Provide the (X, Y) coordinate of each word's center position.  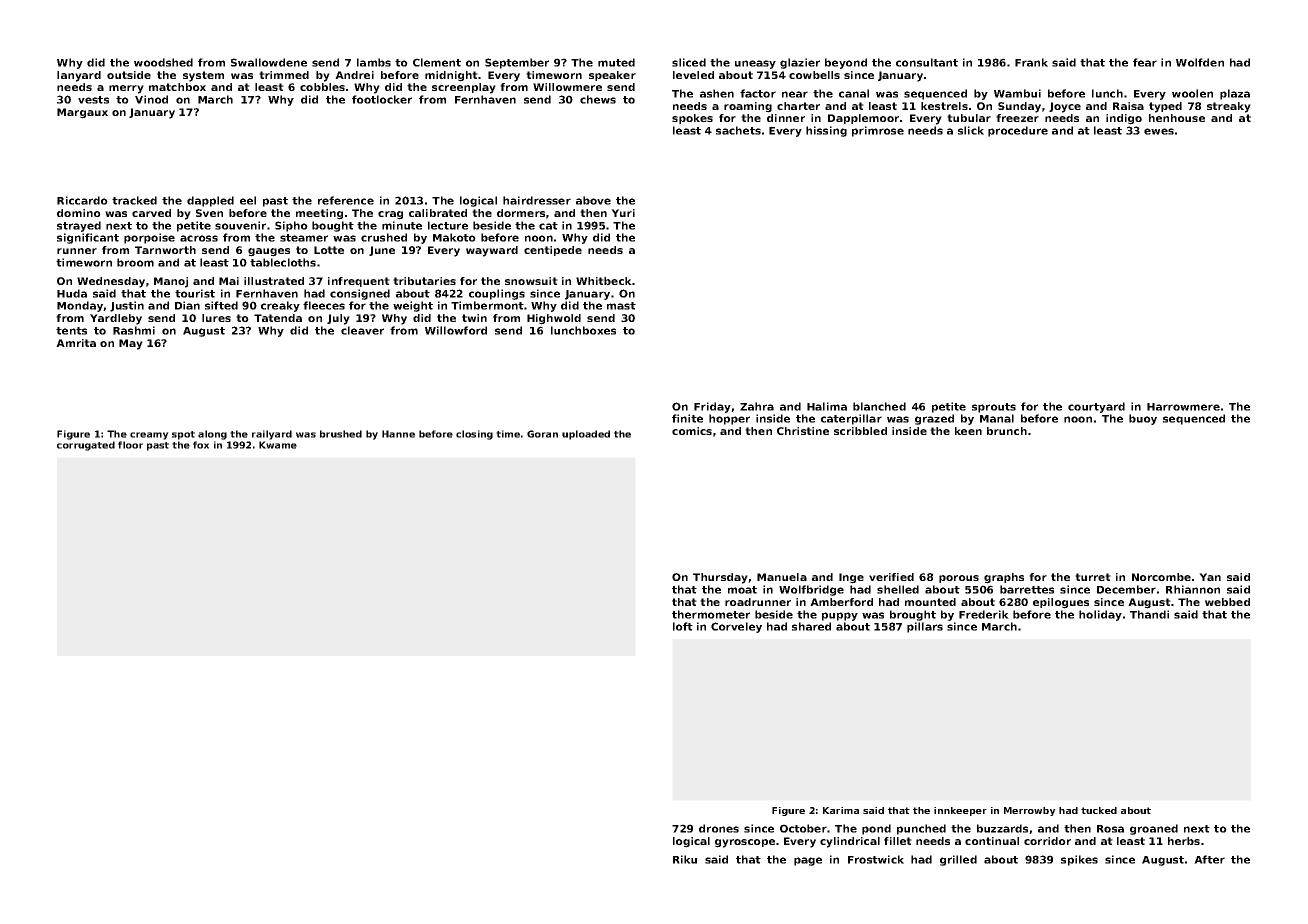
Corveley (736, 627)
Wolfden (1200, 62)
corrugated (86, 446)
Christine (803, 431)
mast (621, 306)
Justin (127, 306)
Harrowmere (1183, 407)
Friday (712, 407)
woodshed (163, 62)
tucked (1099, 810)
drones (719, 828)
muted (616, 62)
